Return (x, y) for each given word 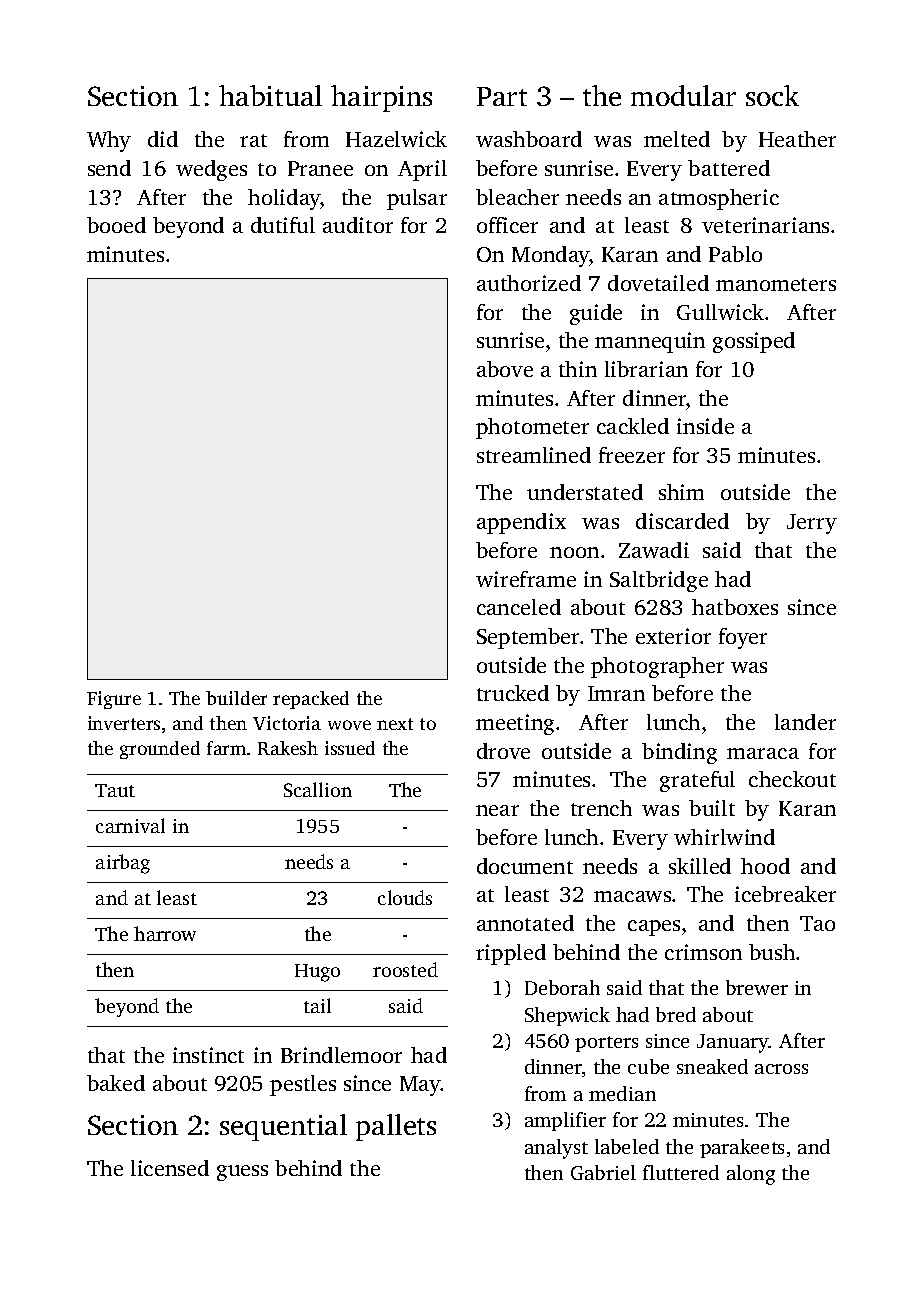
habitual (270, 95)
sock (772, 95)
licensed (170, 1168)
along (751, 1175)
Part (502, 96)
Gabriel (603, 1172)
